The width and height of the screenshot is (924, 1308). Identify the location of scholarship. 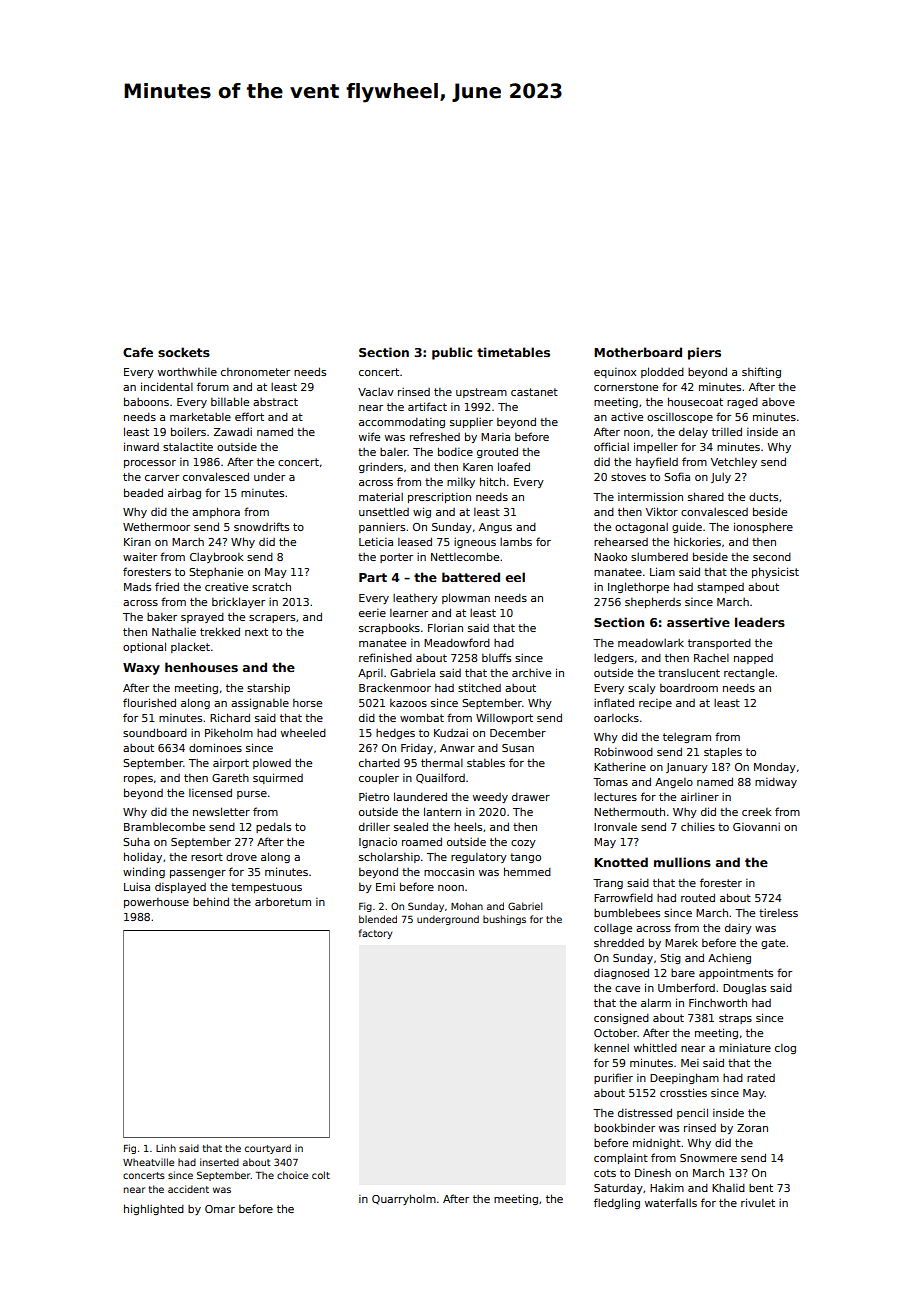
(389, 857).
